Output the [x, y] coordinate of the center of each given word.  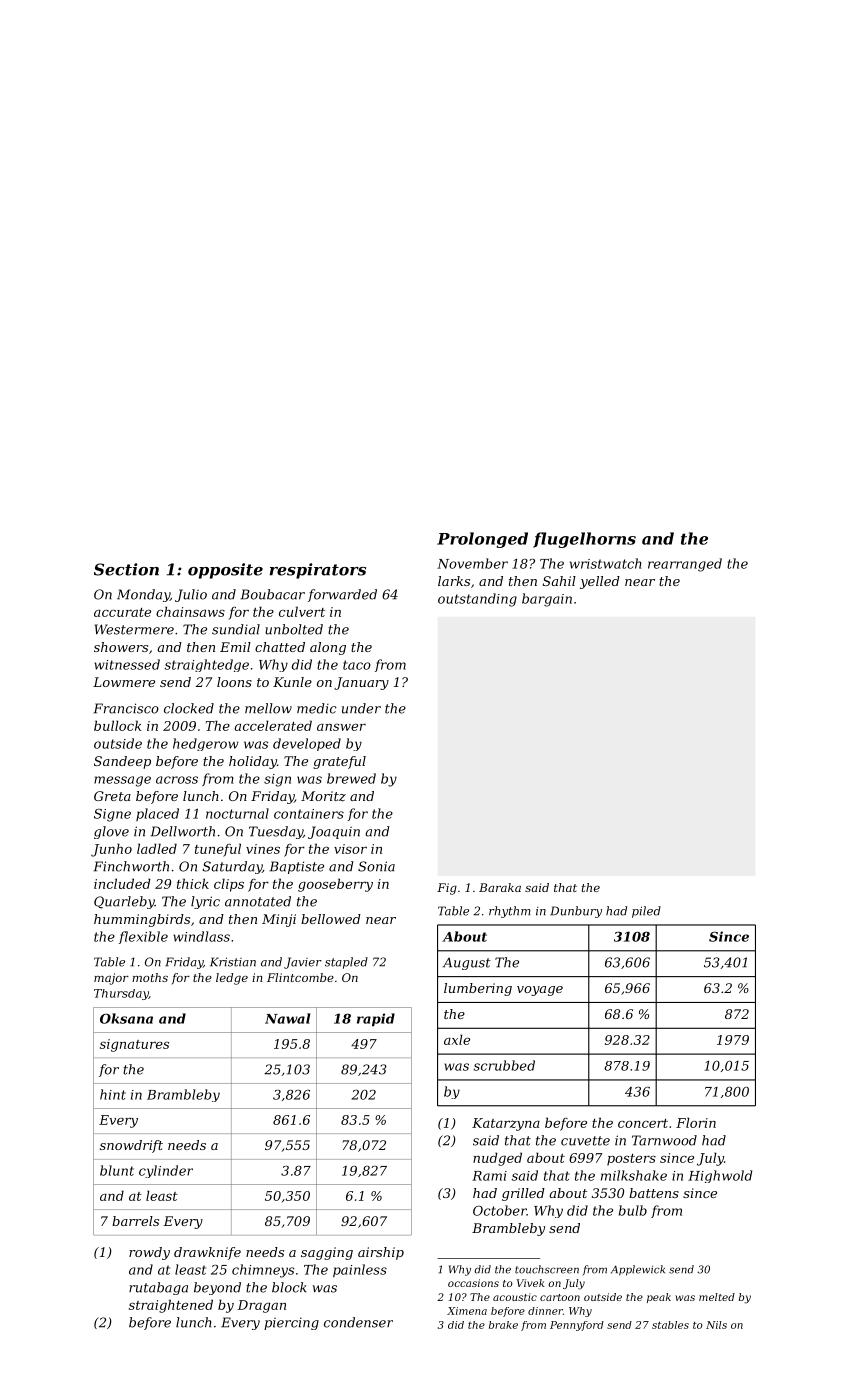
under [361, 708]
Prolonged [482, 540]
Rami [489, 1176]
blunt [117, 1170]
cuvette [585, 1141]
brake [503, 1325]
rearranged [685, 565]
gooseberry [335, 885]
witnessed [127, 664]
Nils [716, 1325]
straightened [171, 1306]
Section [126, 569]
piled [646, 912]
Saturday [232, 867]
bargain [547, 600]
